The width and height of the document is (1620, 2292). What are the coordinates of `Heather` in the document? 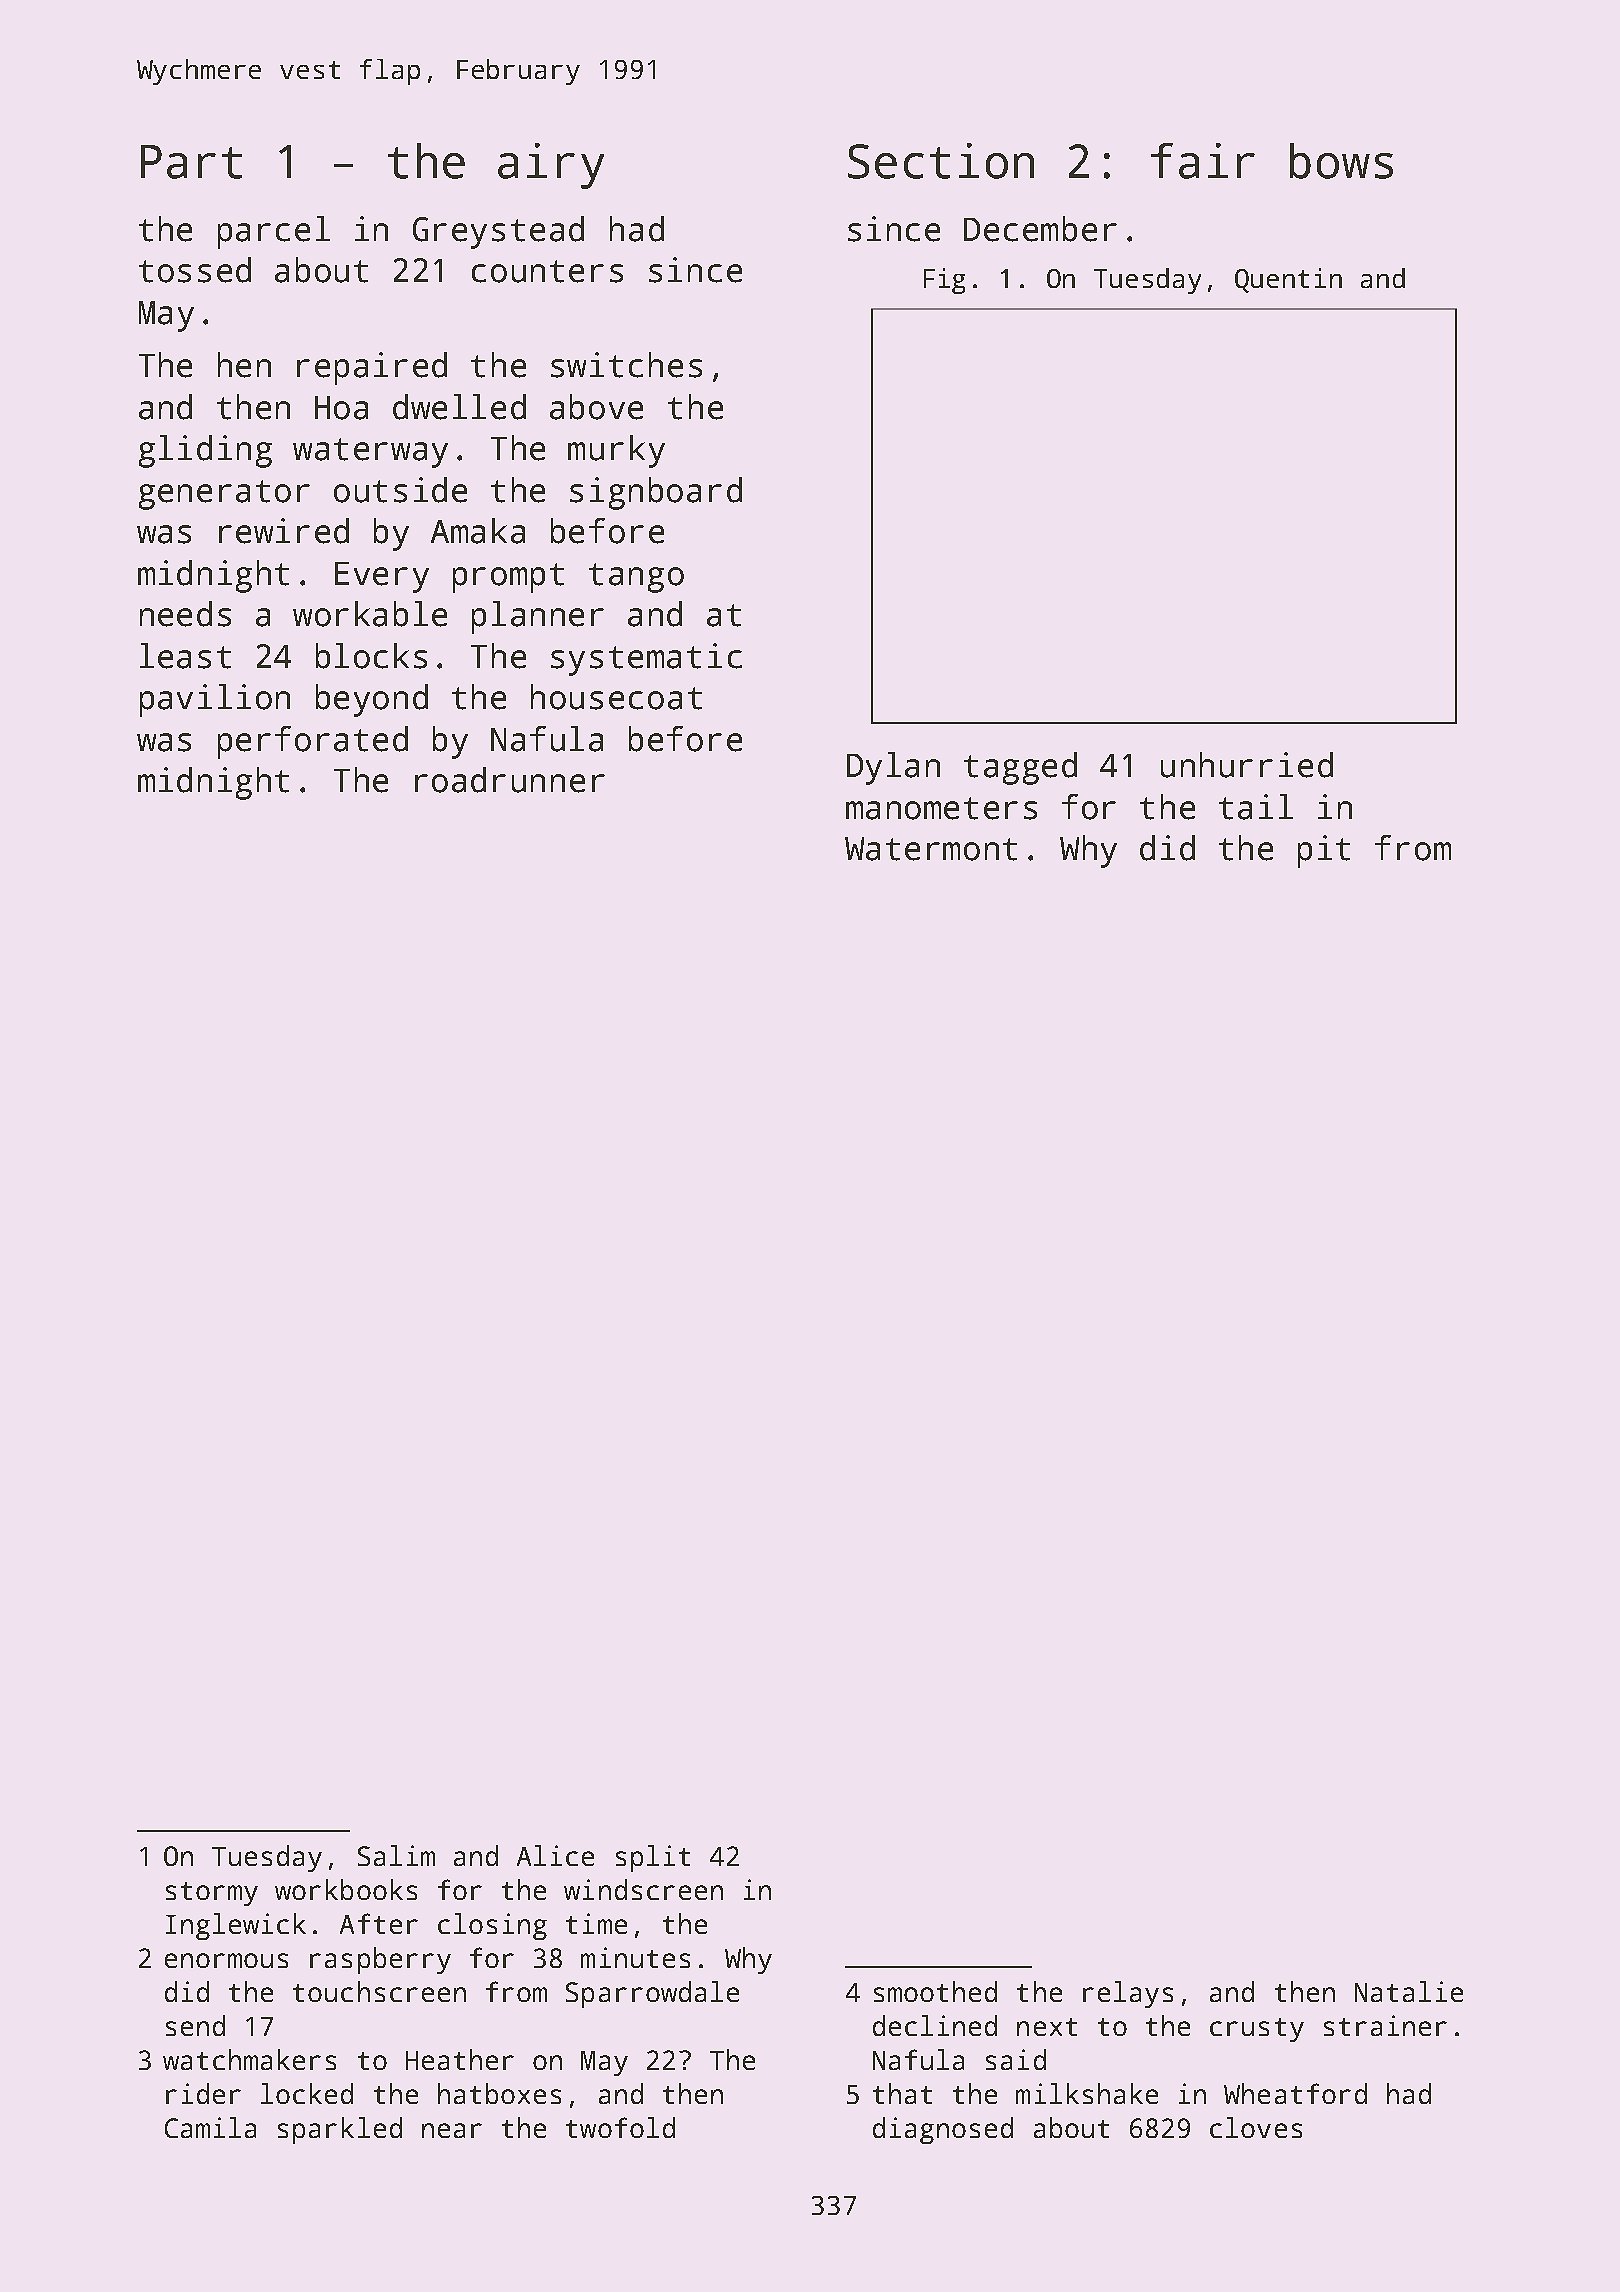 It's located at (460, 2059).
